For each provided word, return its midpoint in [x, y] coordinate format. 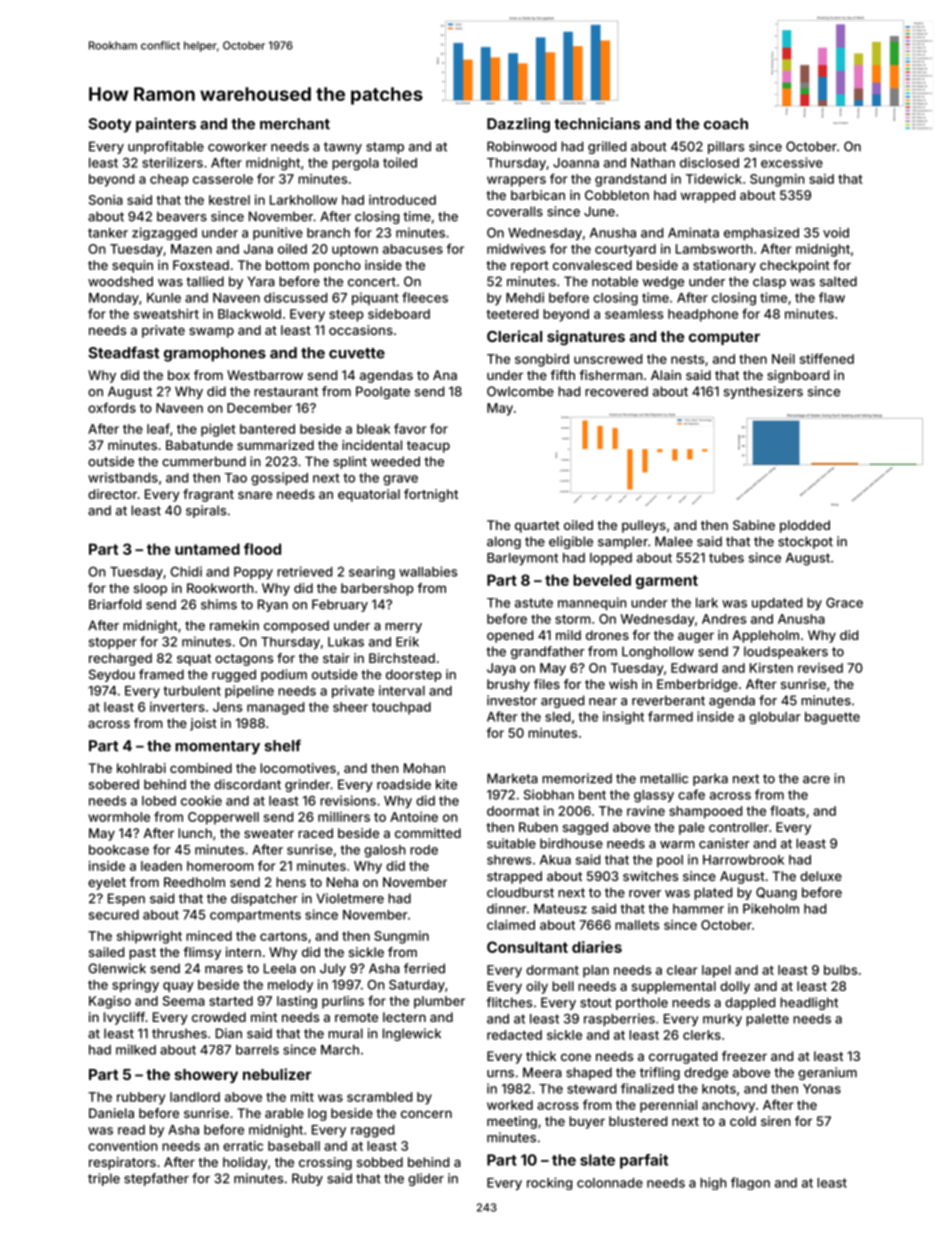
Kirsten [771, 668]
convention [123, 1146]
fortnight [431, 495]
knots [719, 1089]
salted [838, 281]
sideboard [399, 314]
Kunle [164, 298]
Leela [280, 968]
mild [568, 635]
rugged [234, 675]
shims [219, 604]
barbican [538, 195]
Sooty [109, 125]
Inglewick [412, 1034]
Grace [844, 603]
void [836, 232]
